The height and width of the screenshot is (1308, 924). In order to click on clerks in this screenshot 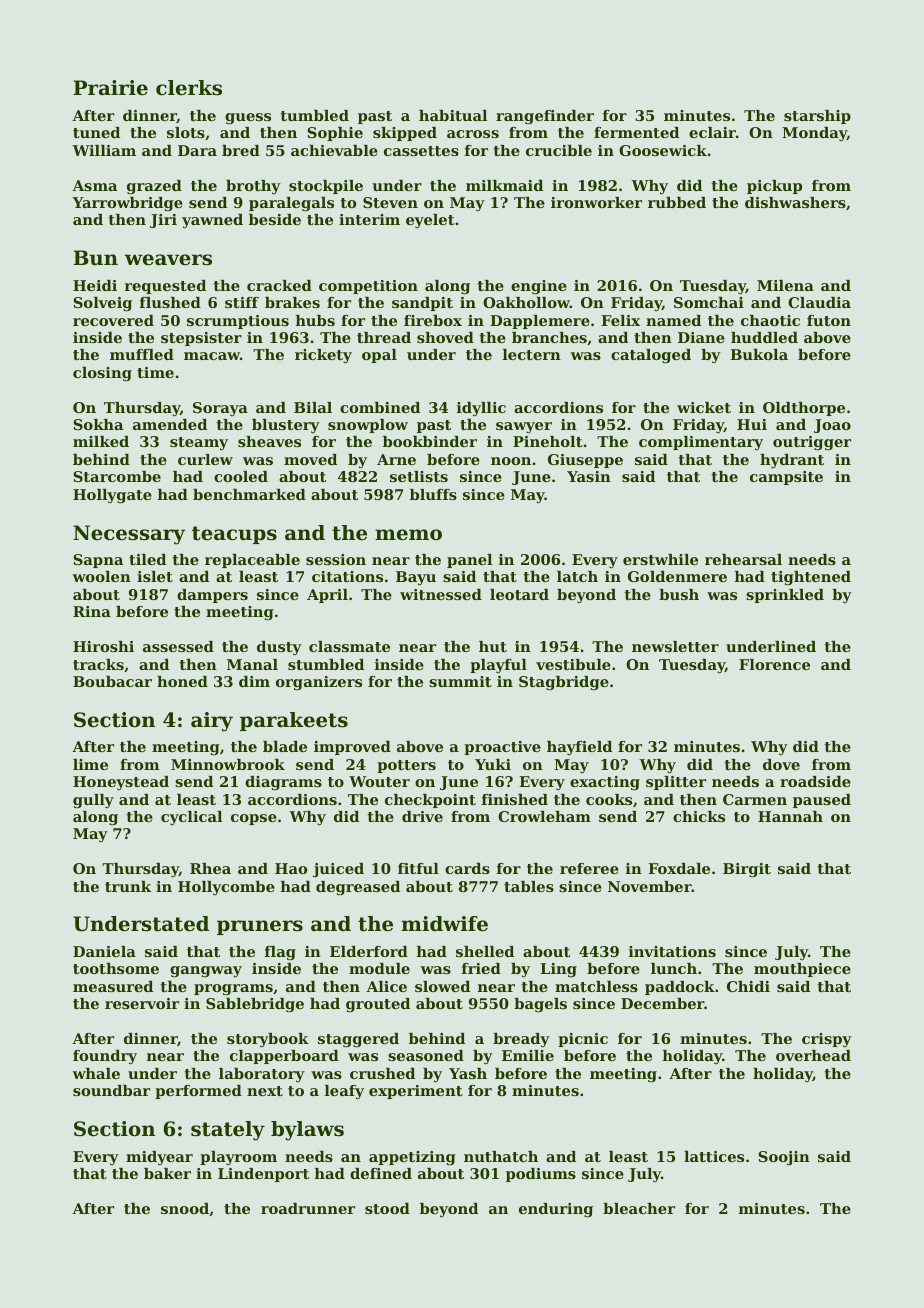, I will do `click(189, 88)`.
